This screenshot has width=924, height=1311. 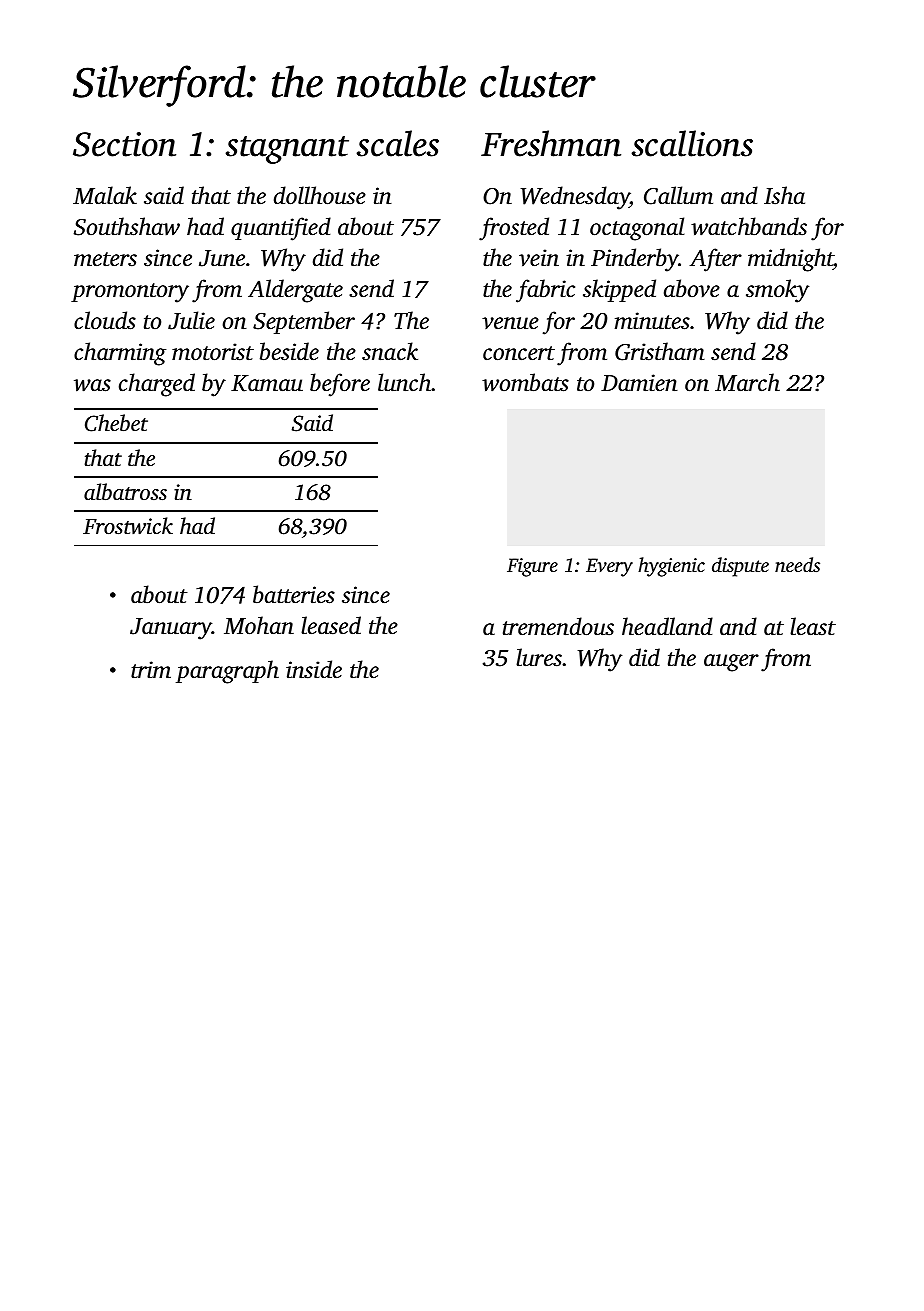 What do you see at coordinates (128, 526) in the screenshot?
I see `Frostwick` at bounding box center [128, 526].
